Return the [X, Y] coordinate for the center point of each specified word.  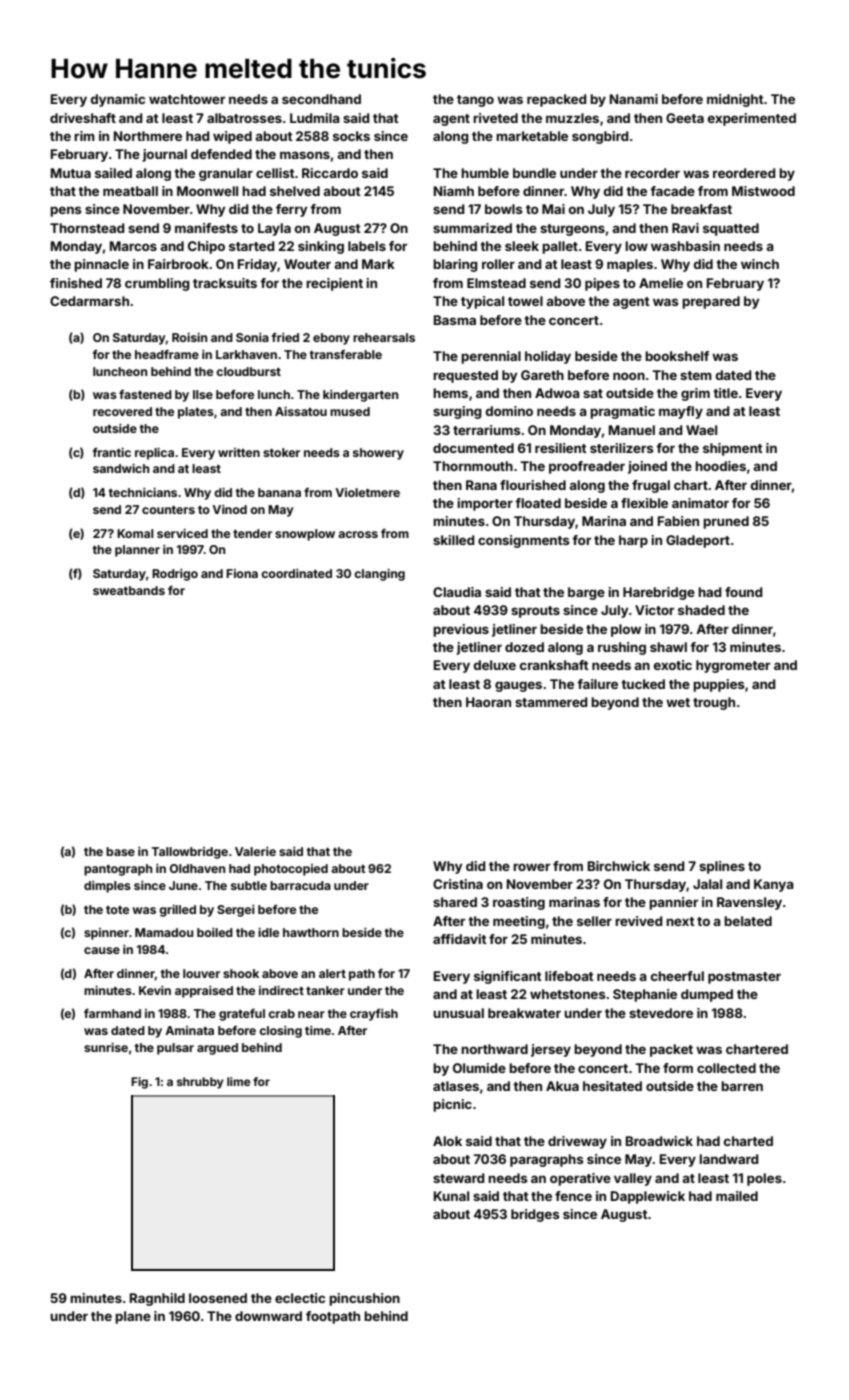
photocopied [291, 870]
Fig [139, 1083]
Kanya [774, 885]
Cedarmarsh [89, 301]
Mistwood [763, 191]
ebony [331, 339]
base [120, 851]
